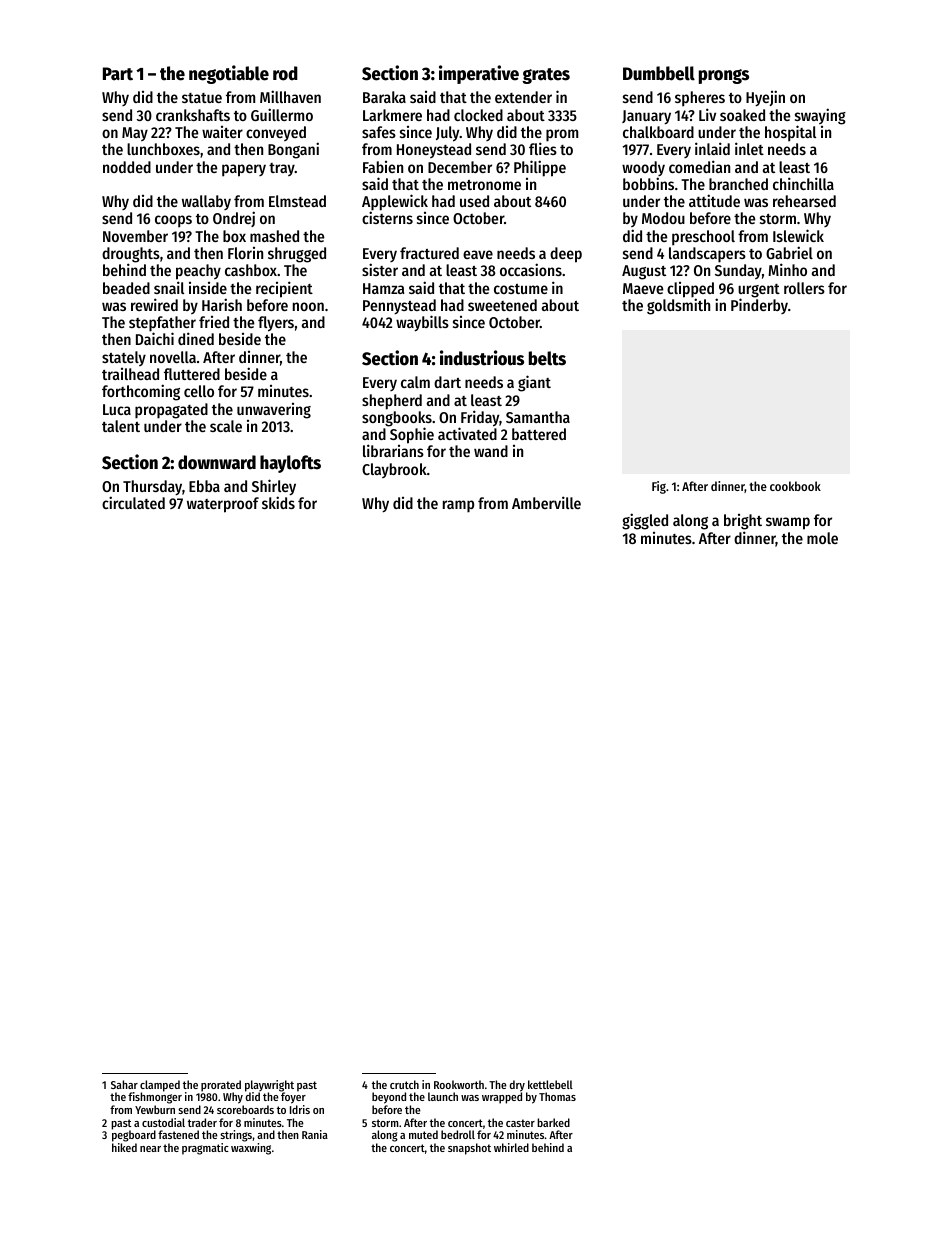 The height and width of the image is (1233, 952). I want to click on July, so click(448, 134).
